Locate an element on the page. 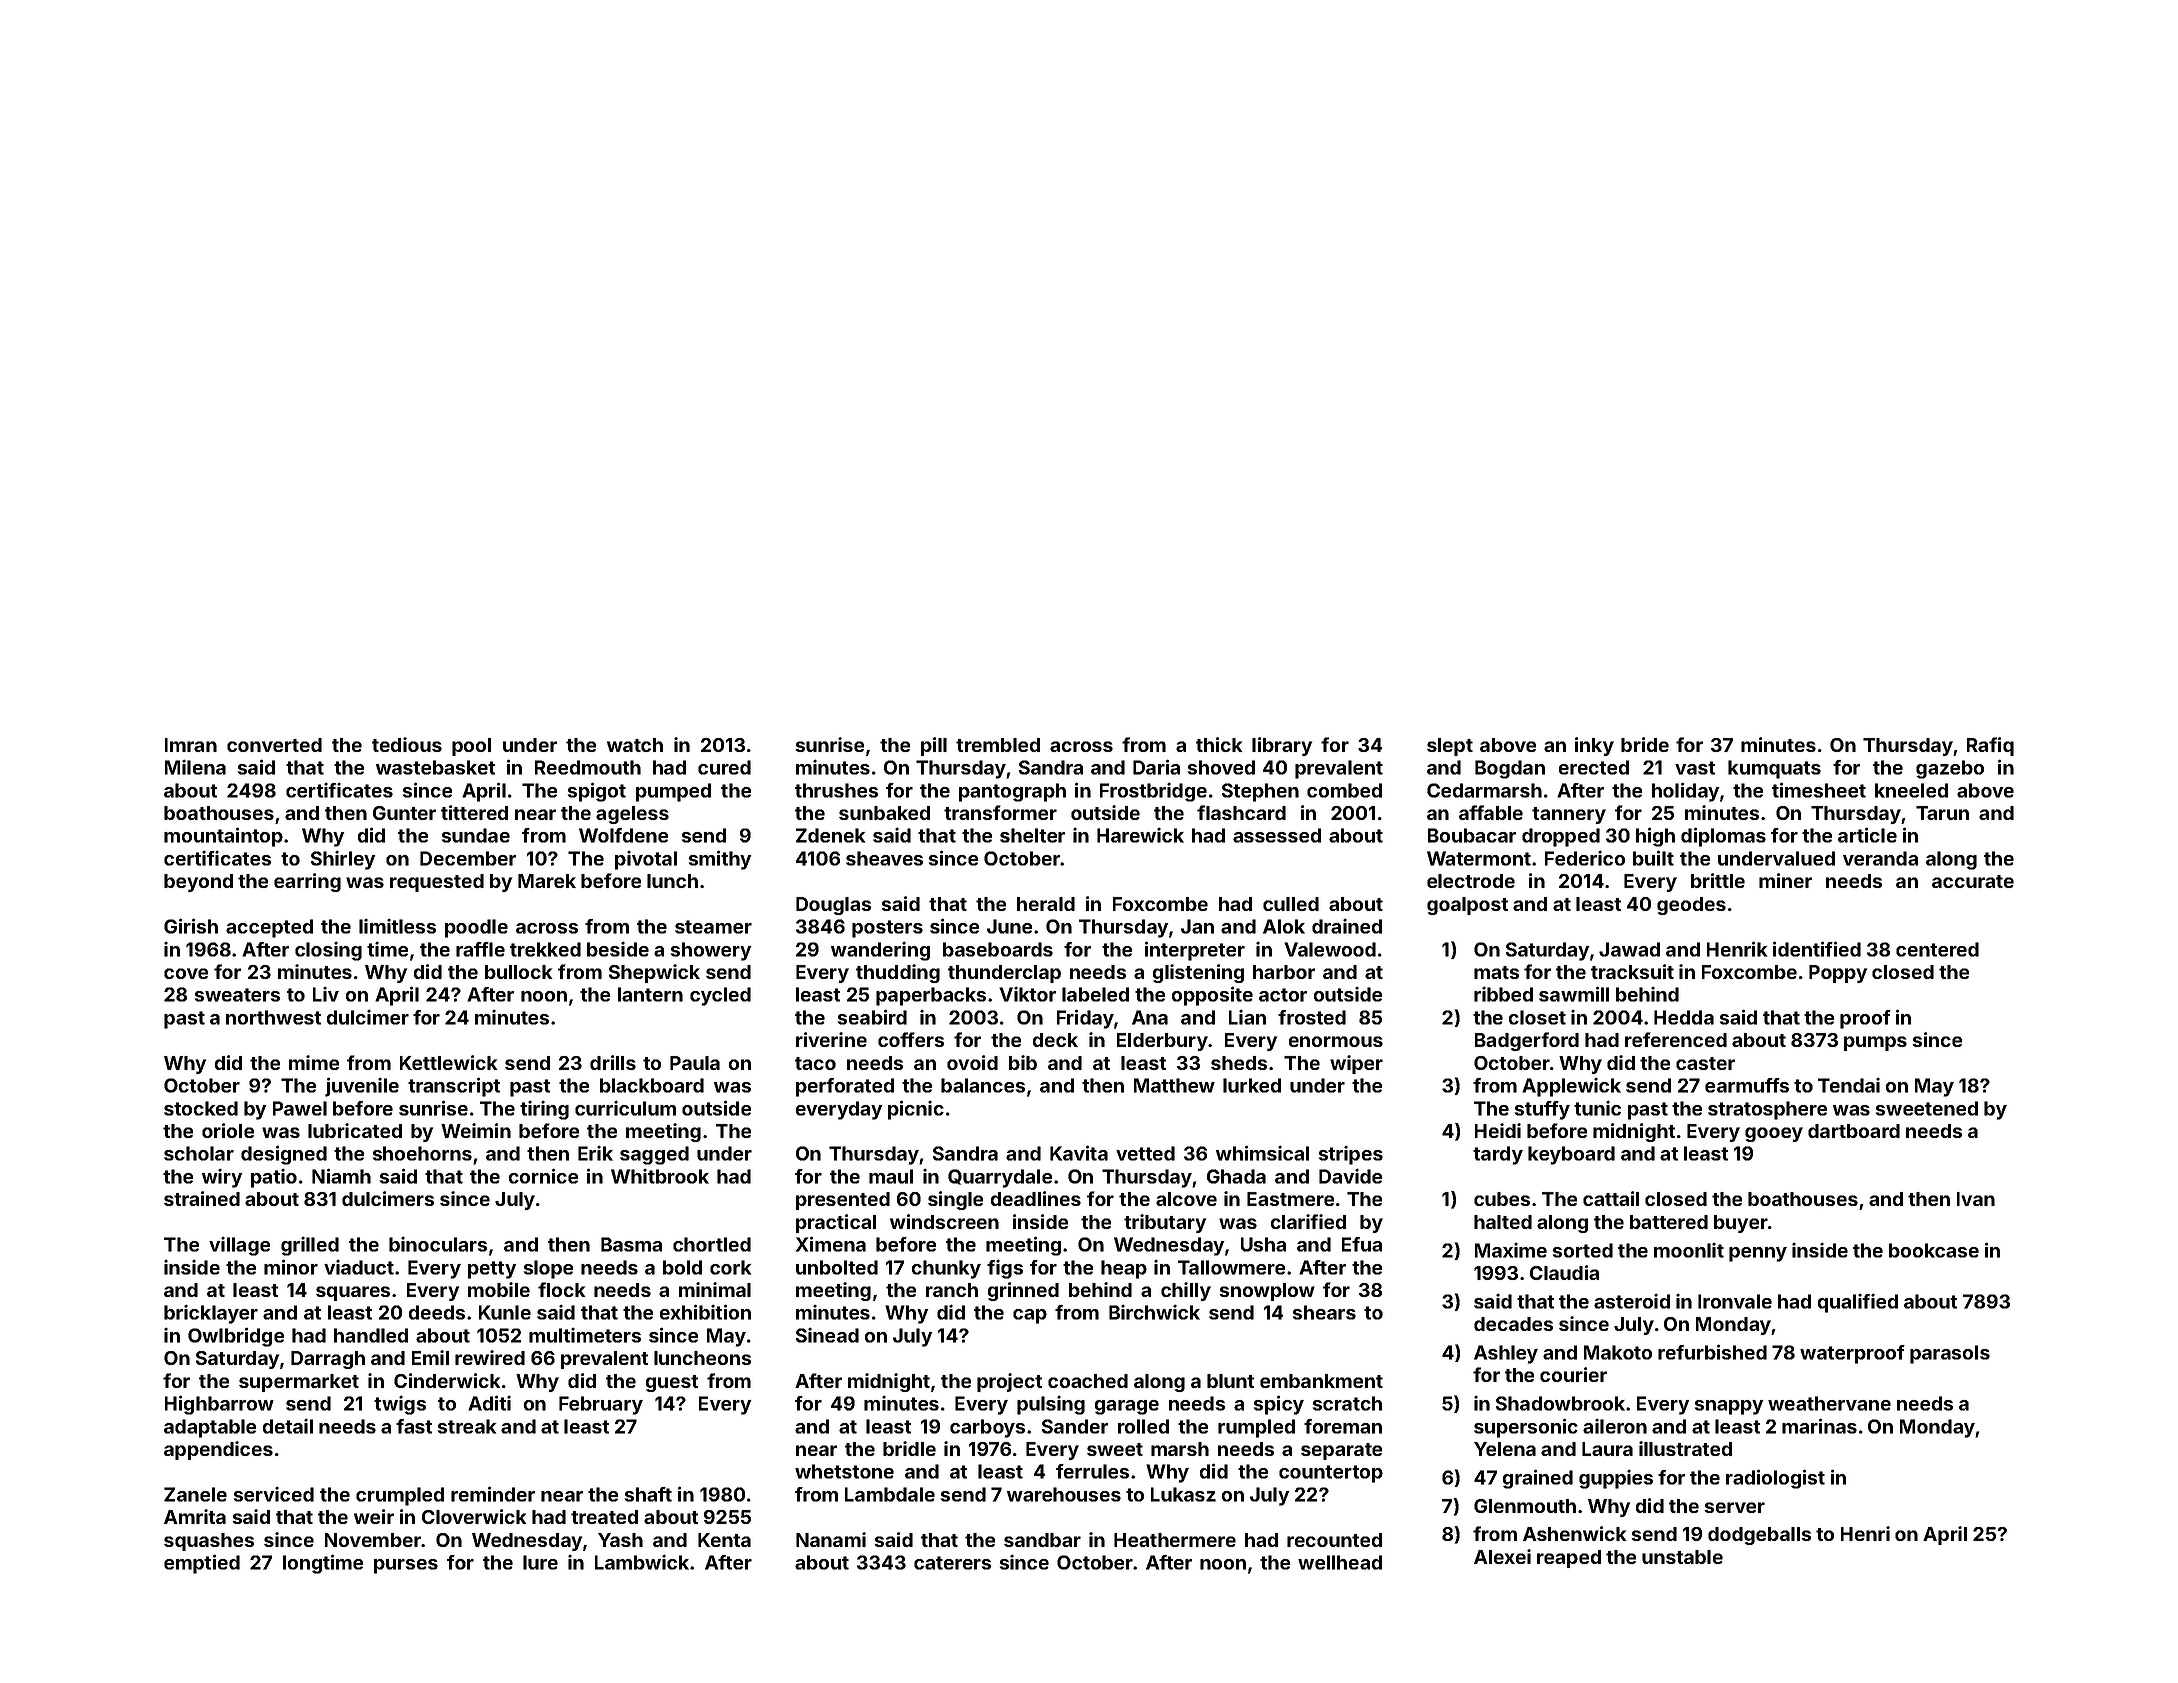  Poppy is located at coordinates (1838, 974).
